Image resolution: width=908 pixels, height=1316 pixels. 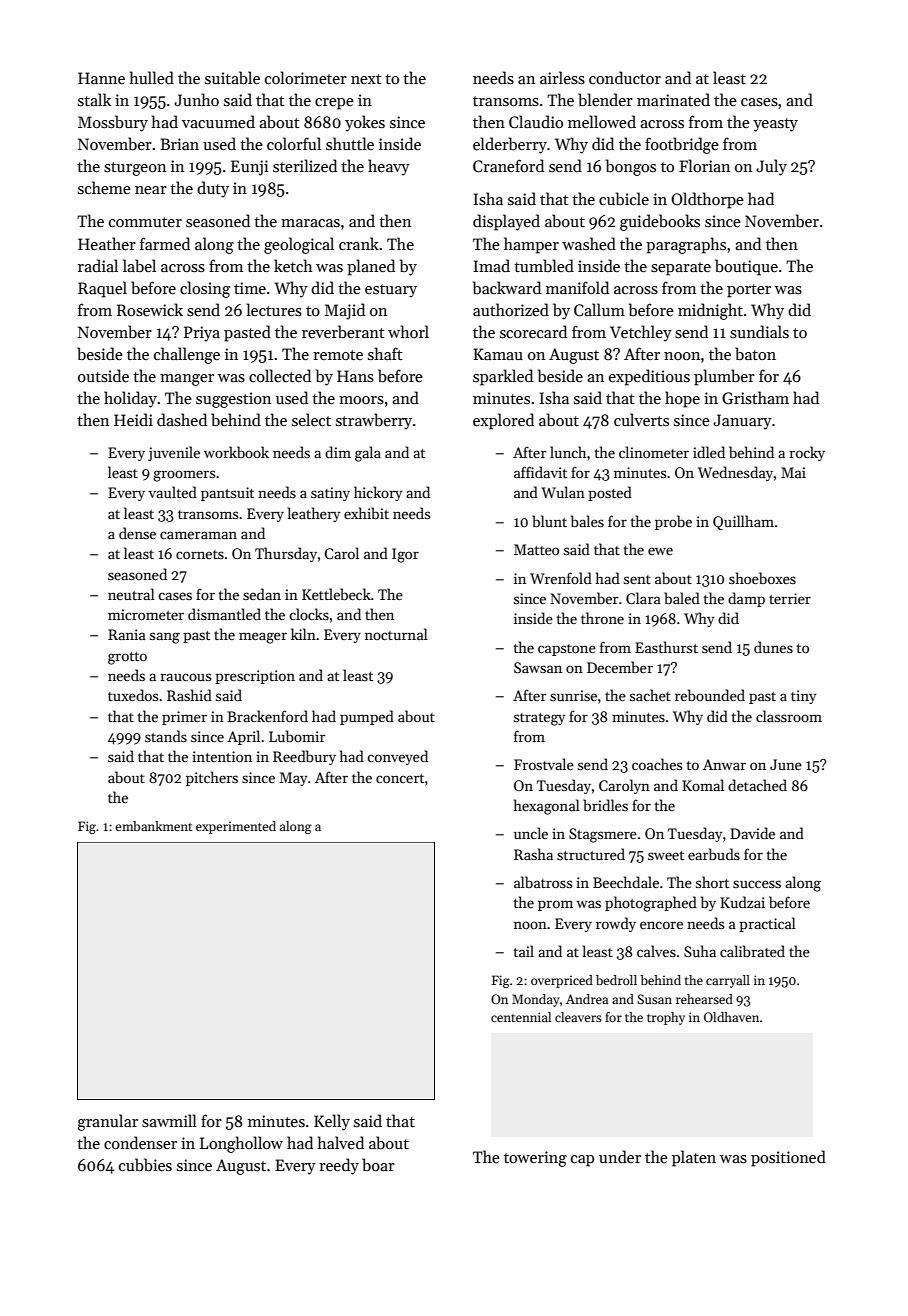 I want to click on estuary, so click(x=391, y=291).
